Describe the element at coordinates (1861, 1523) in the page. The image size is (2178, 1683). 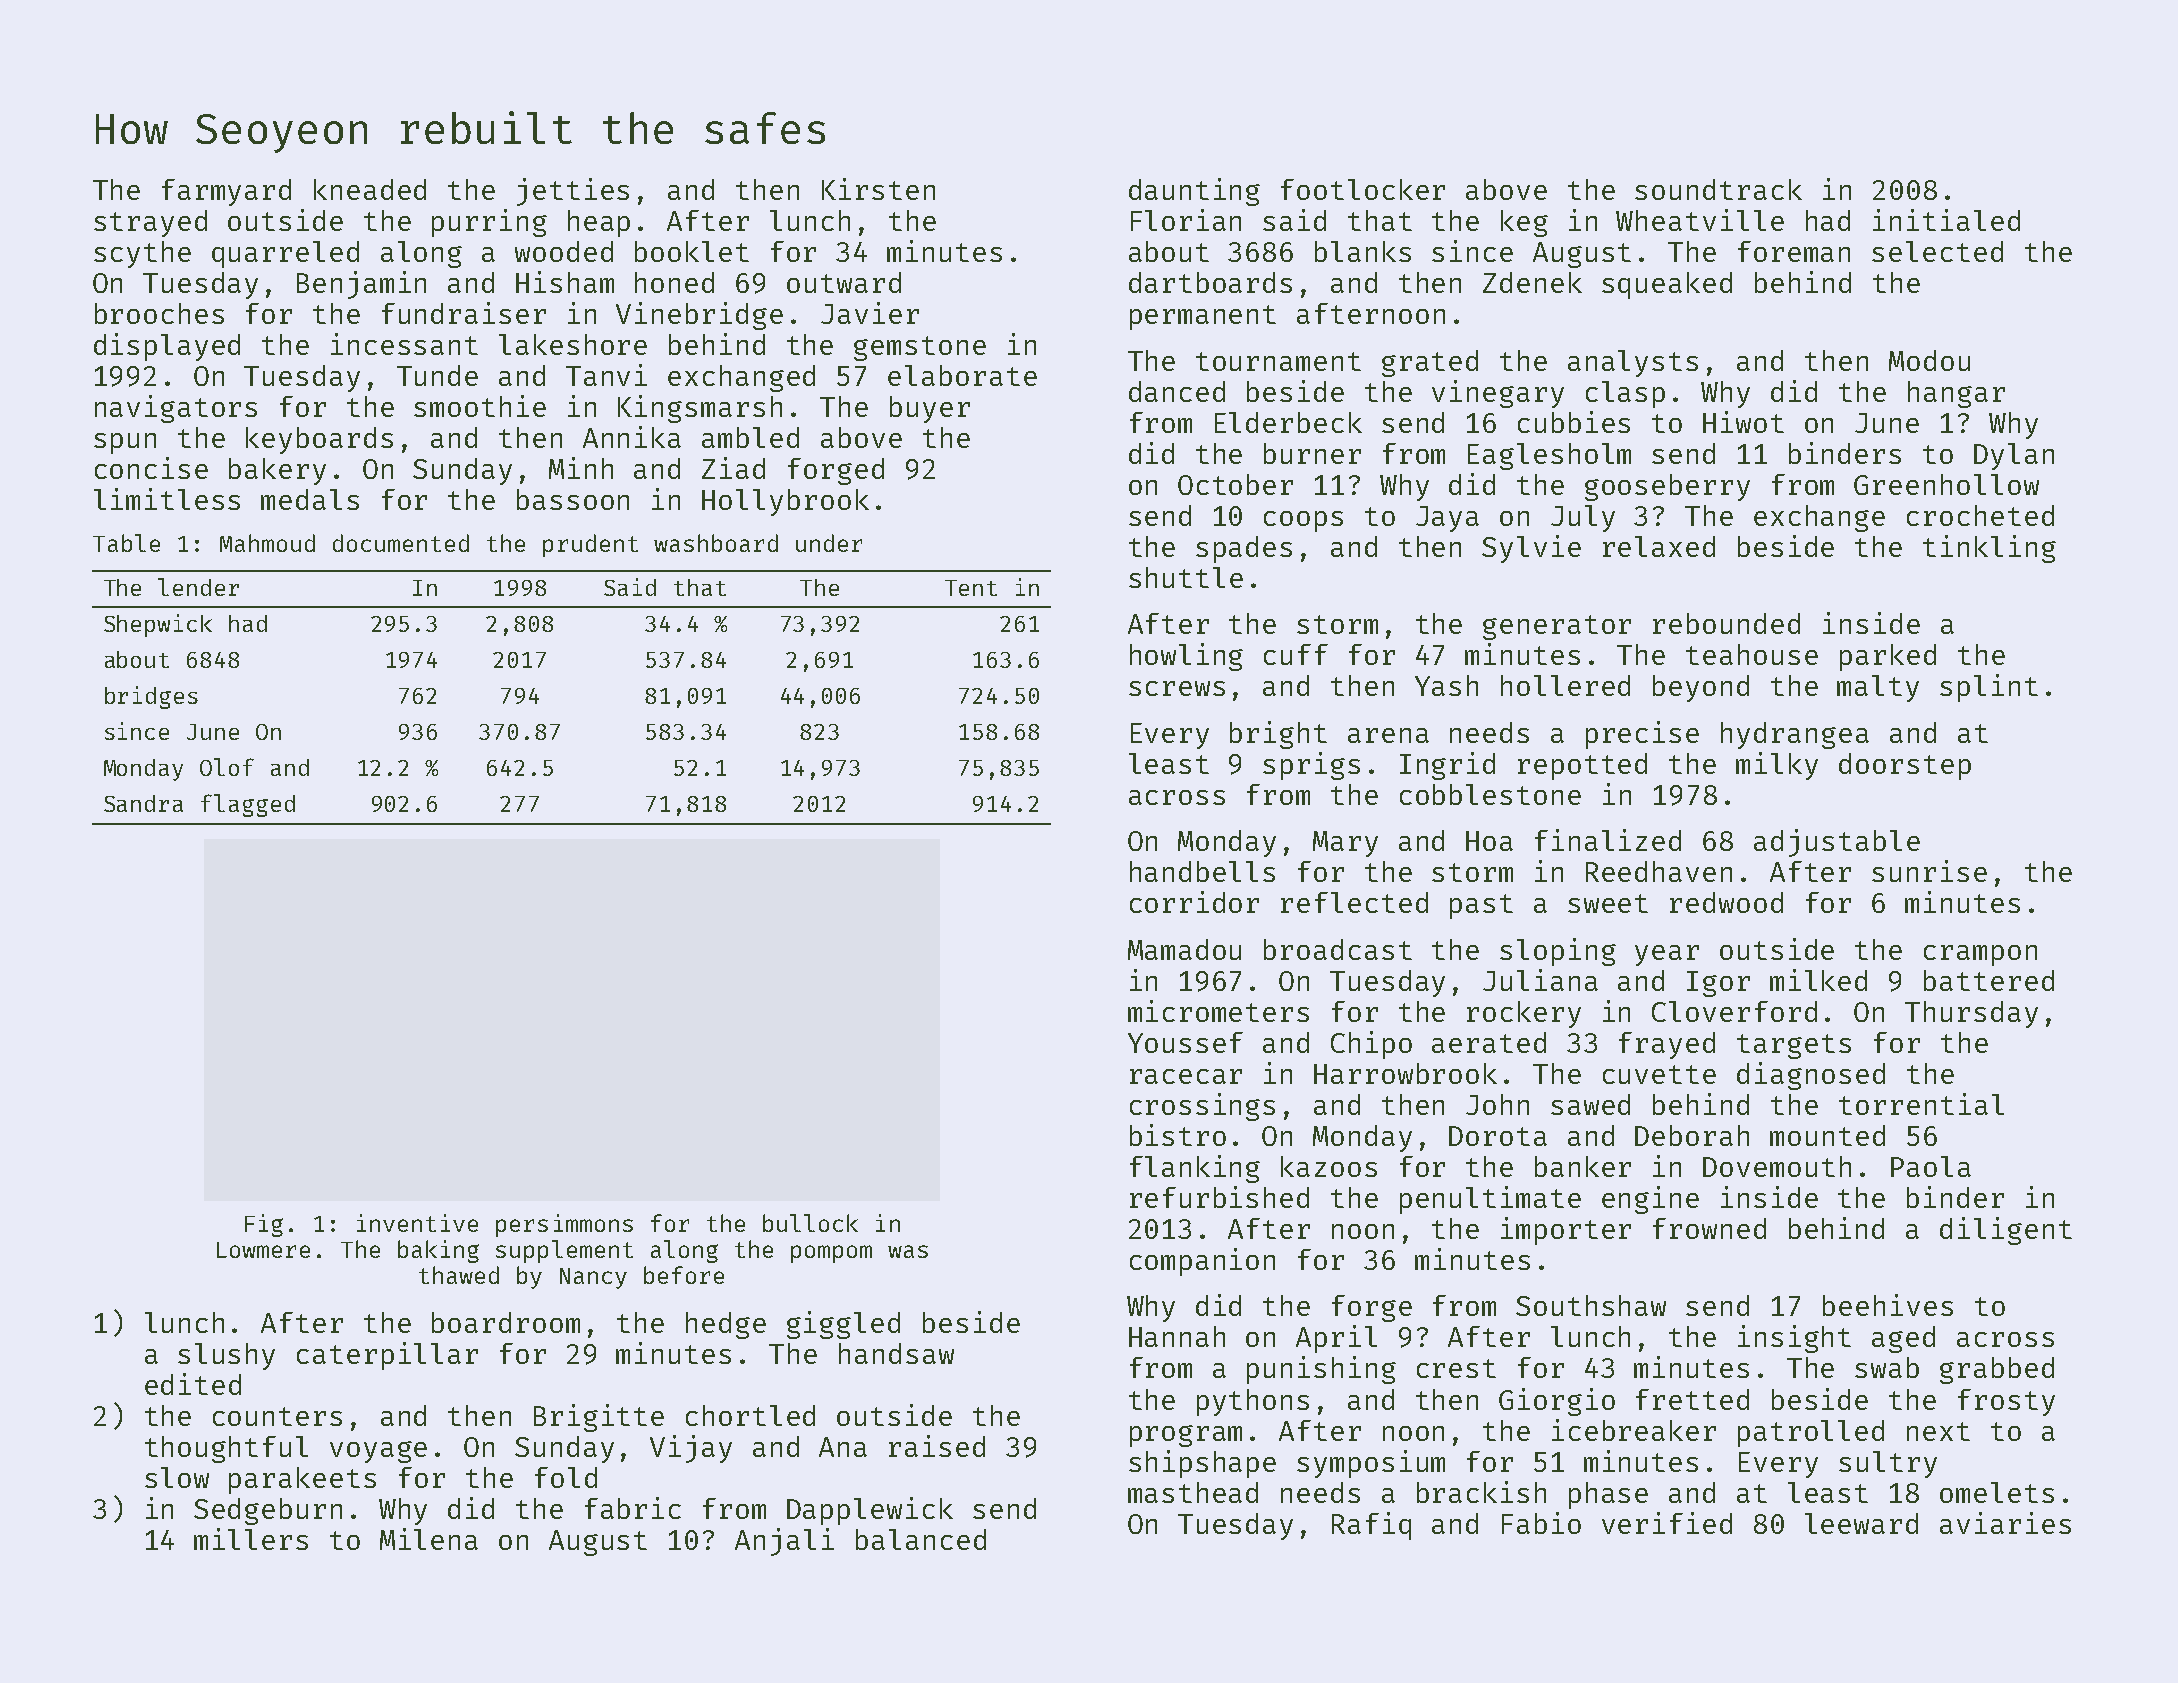
I see `leeward` at that location.
